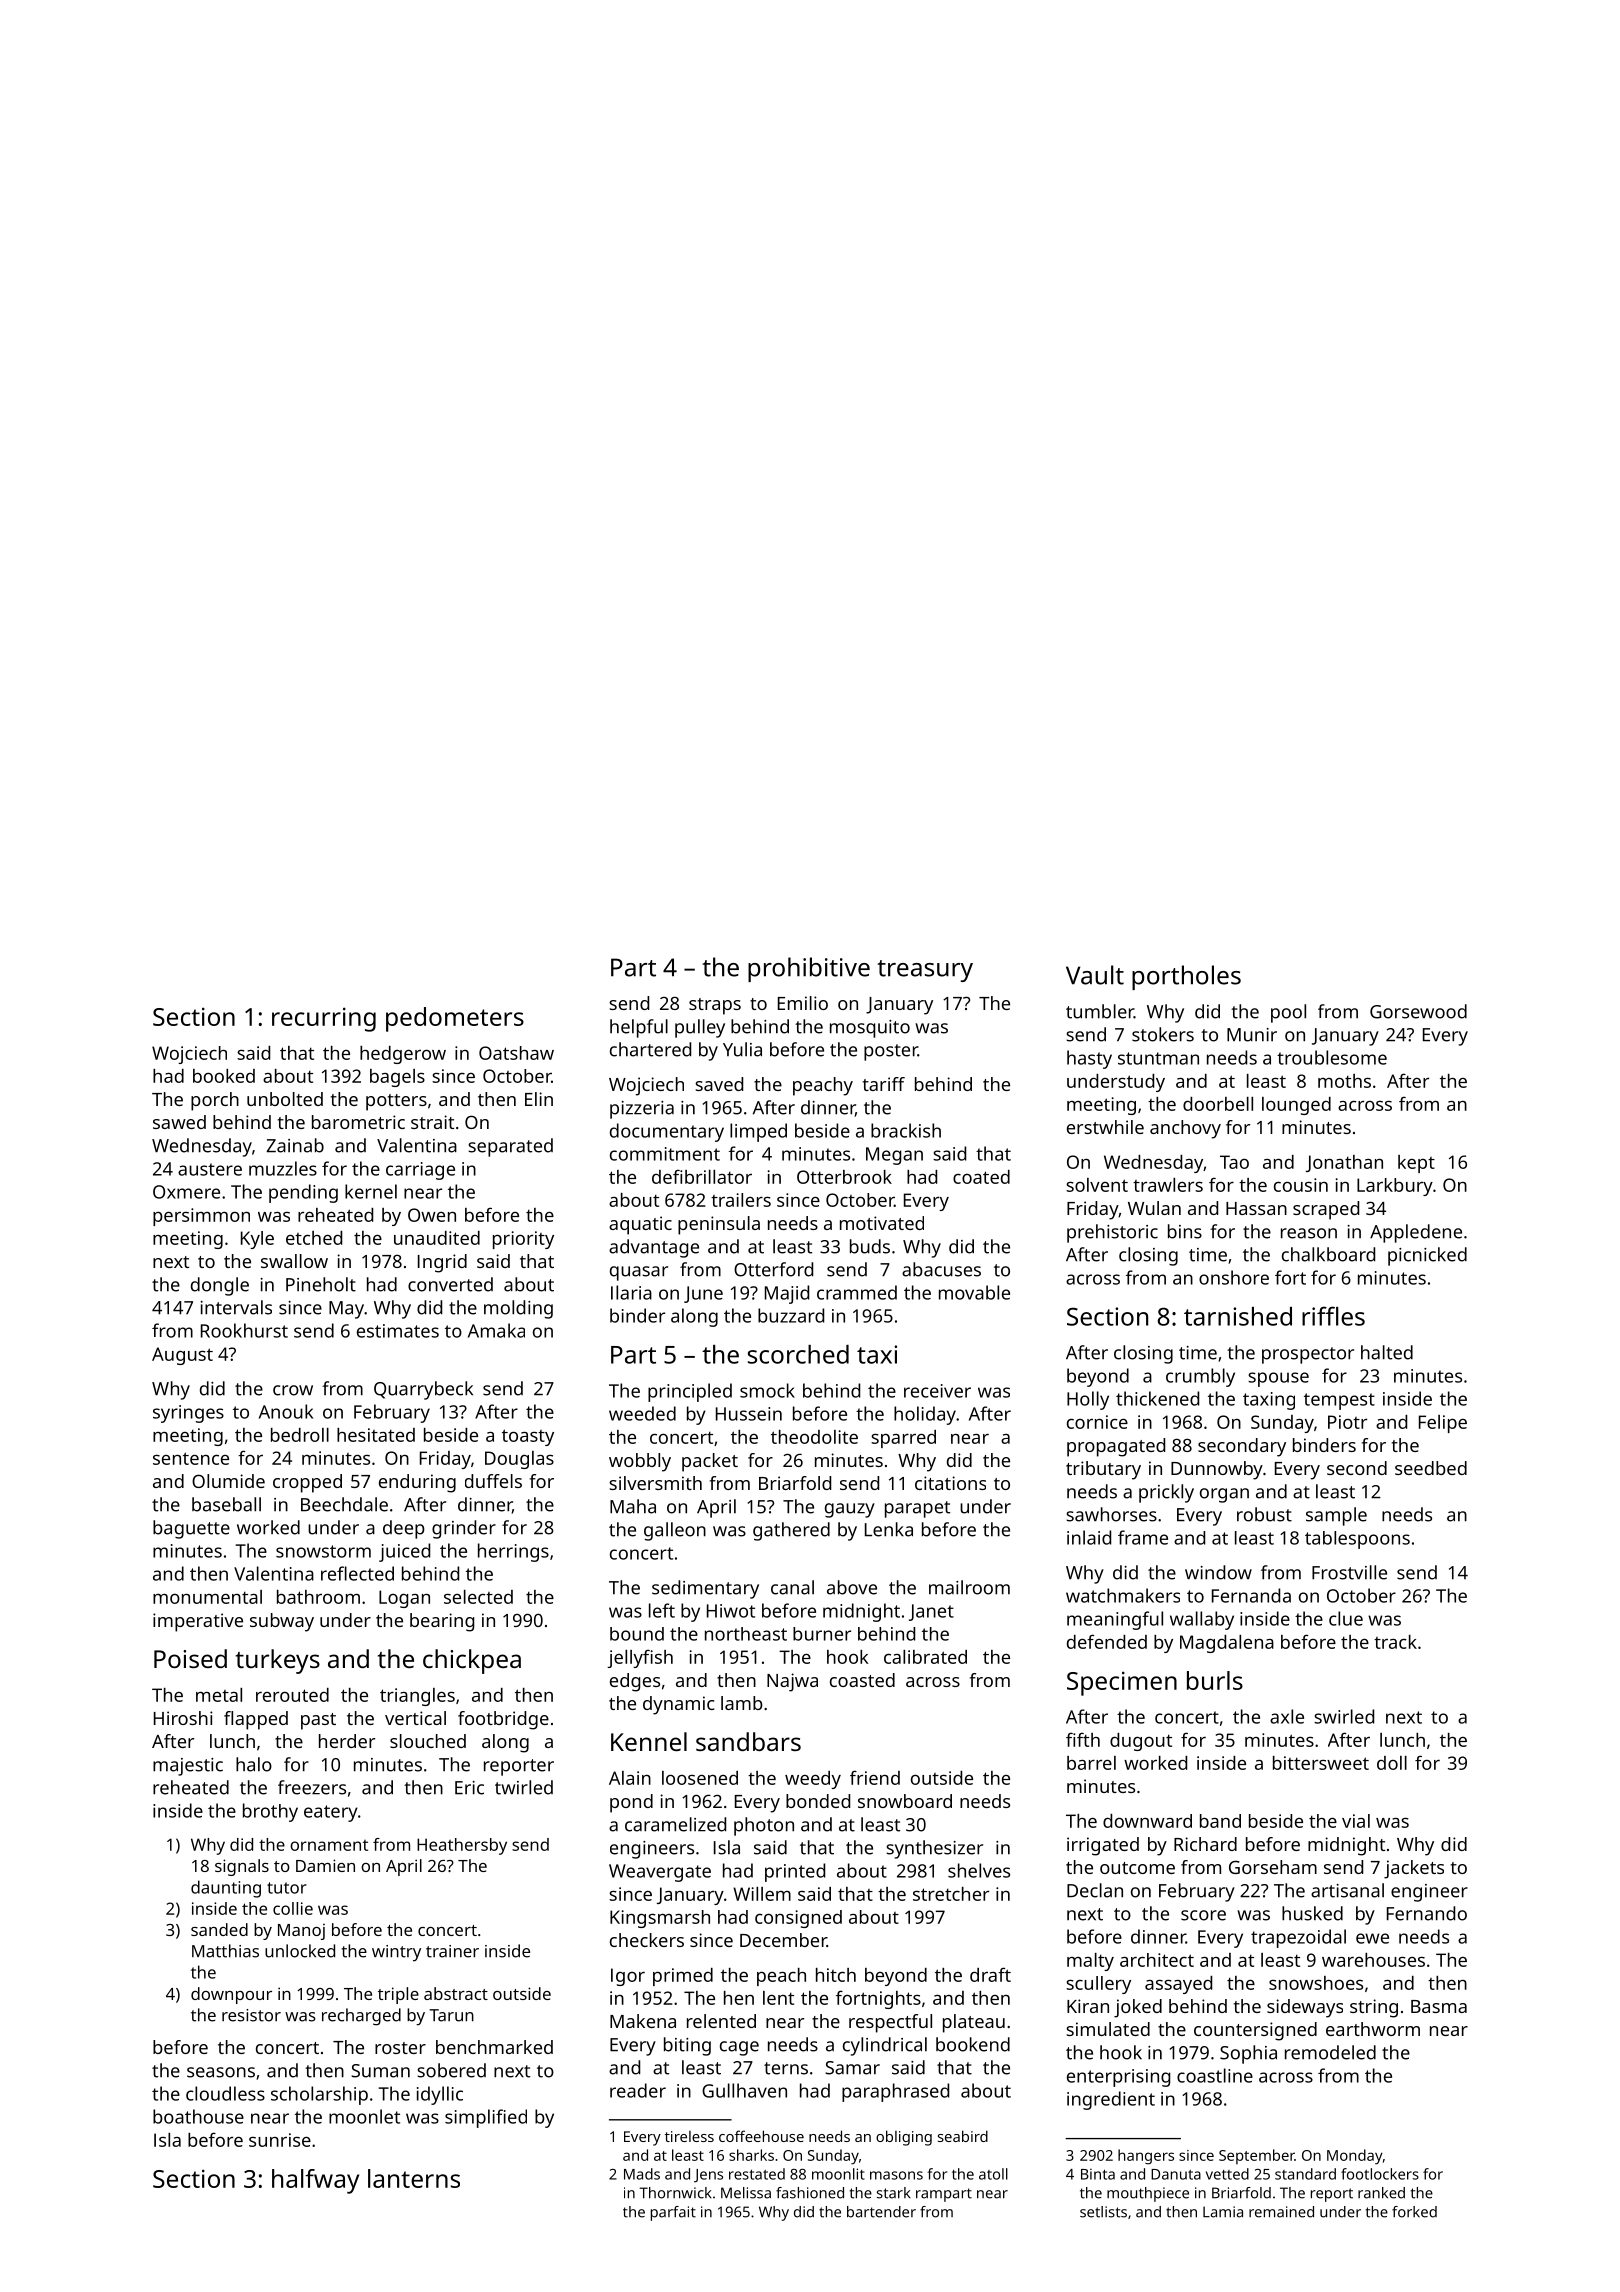 The image size is (1620, 2292). What do you see at coordinates (1186, 977) in the document?
I see `portholes` at bounding box center [1186, 977].
